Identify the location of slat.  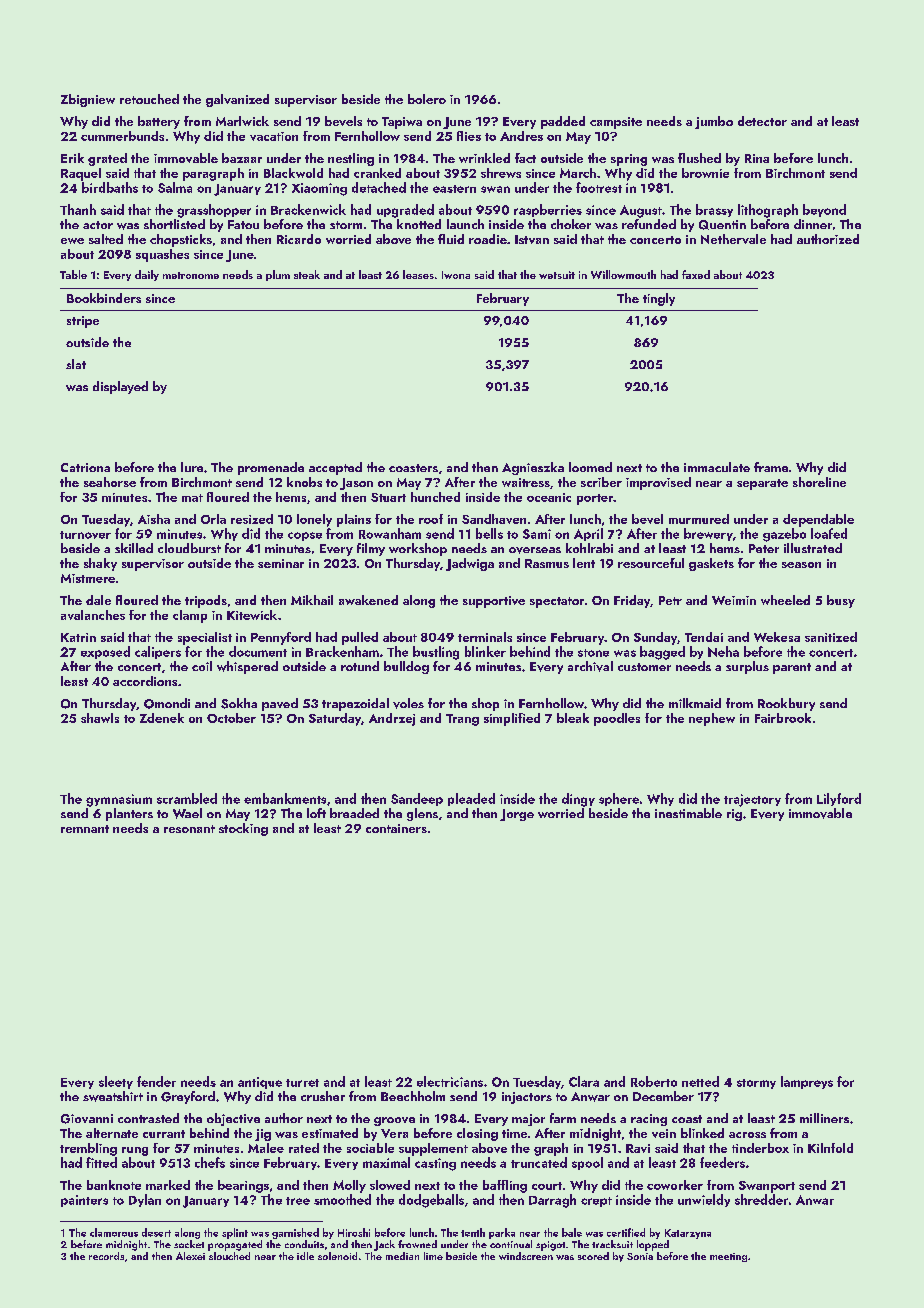
(76, 364).
